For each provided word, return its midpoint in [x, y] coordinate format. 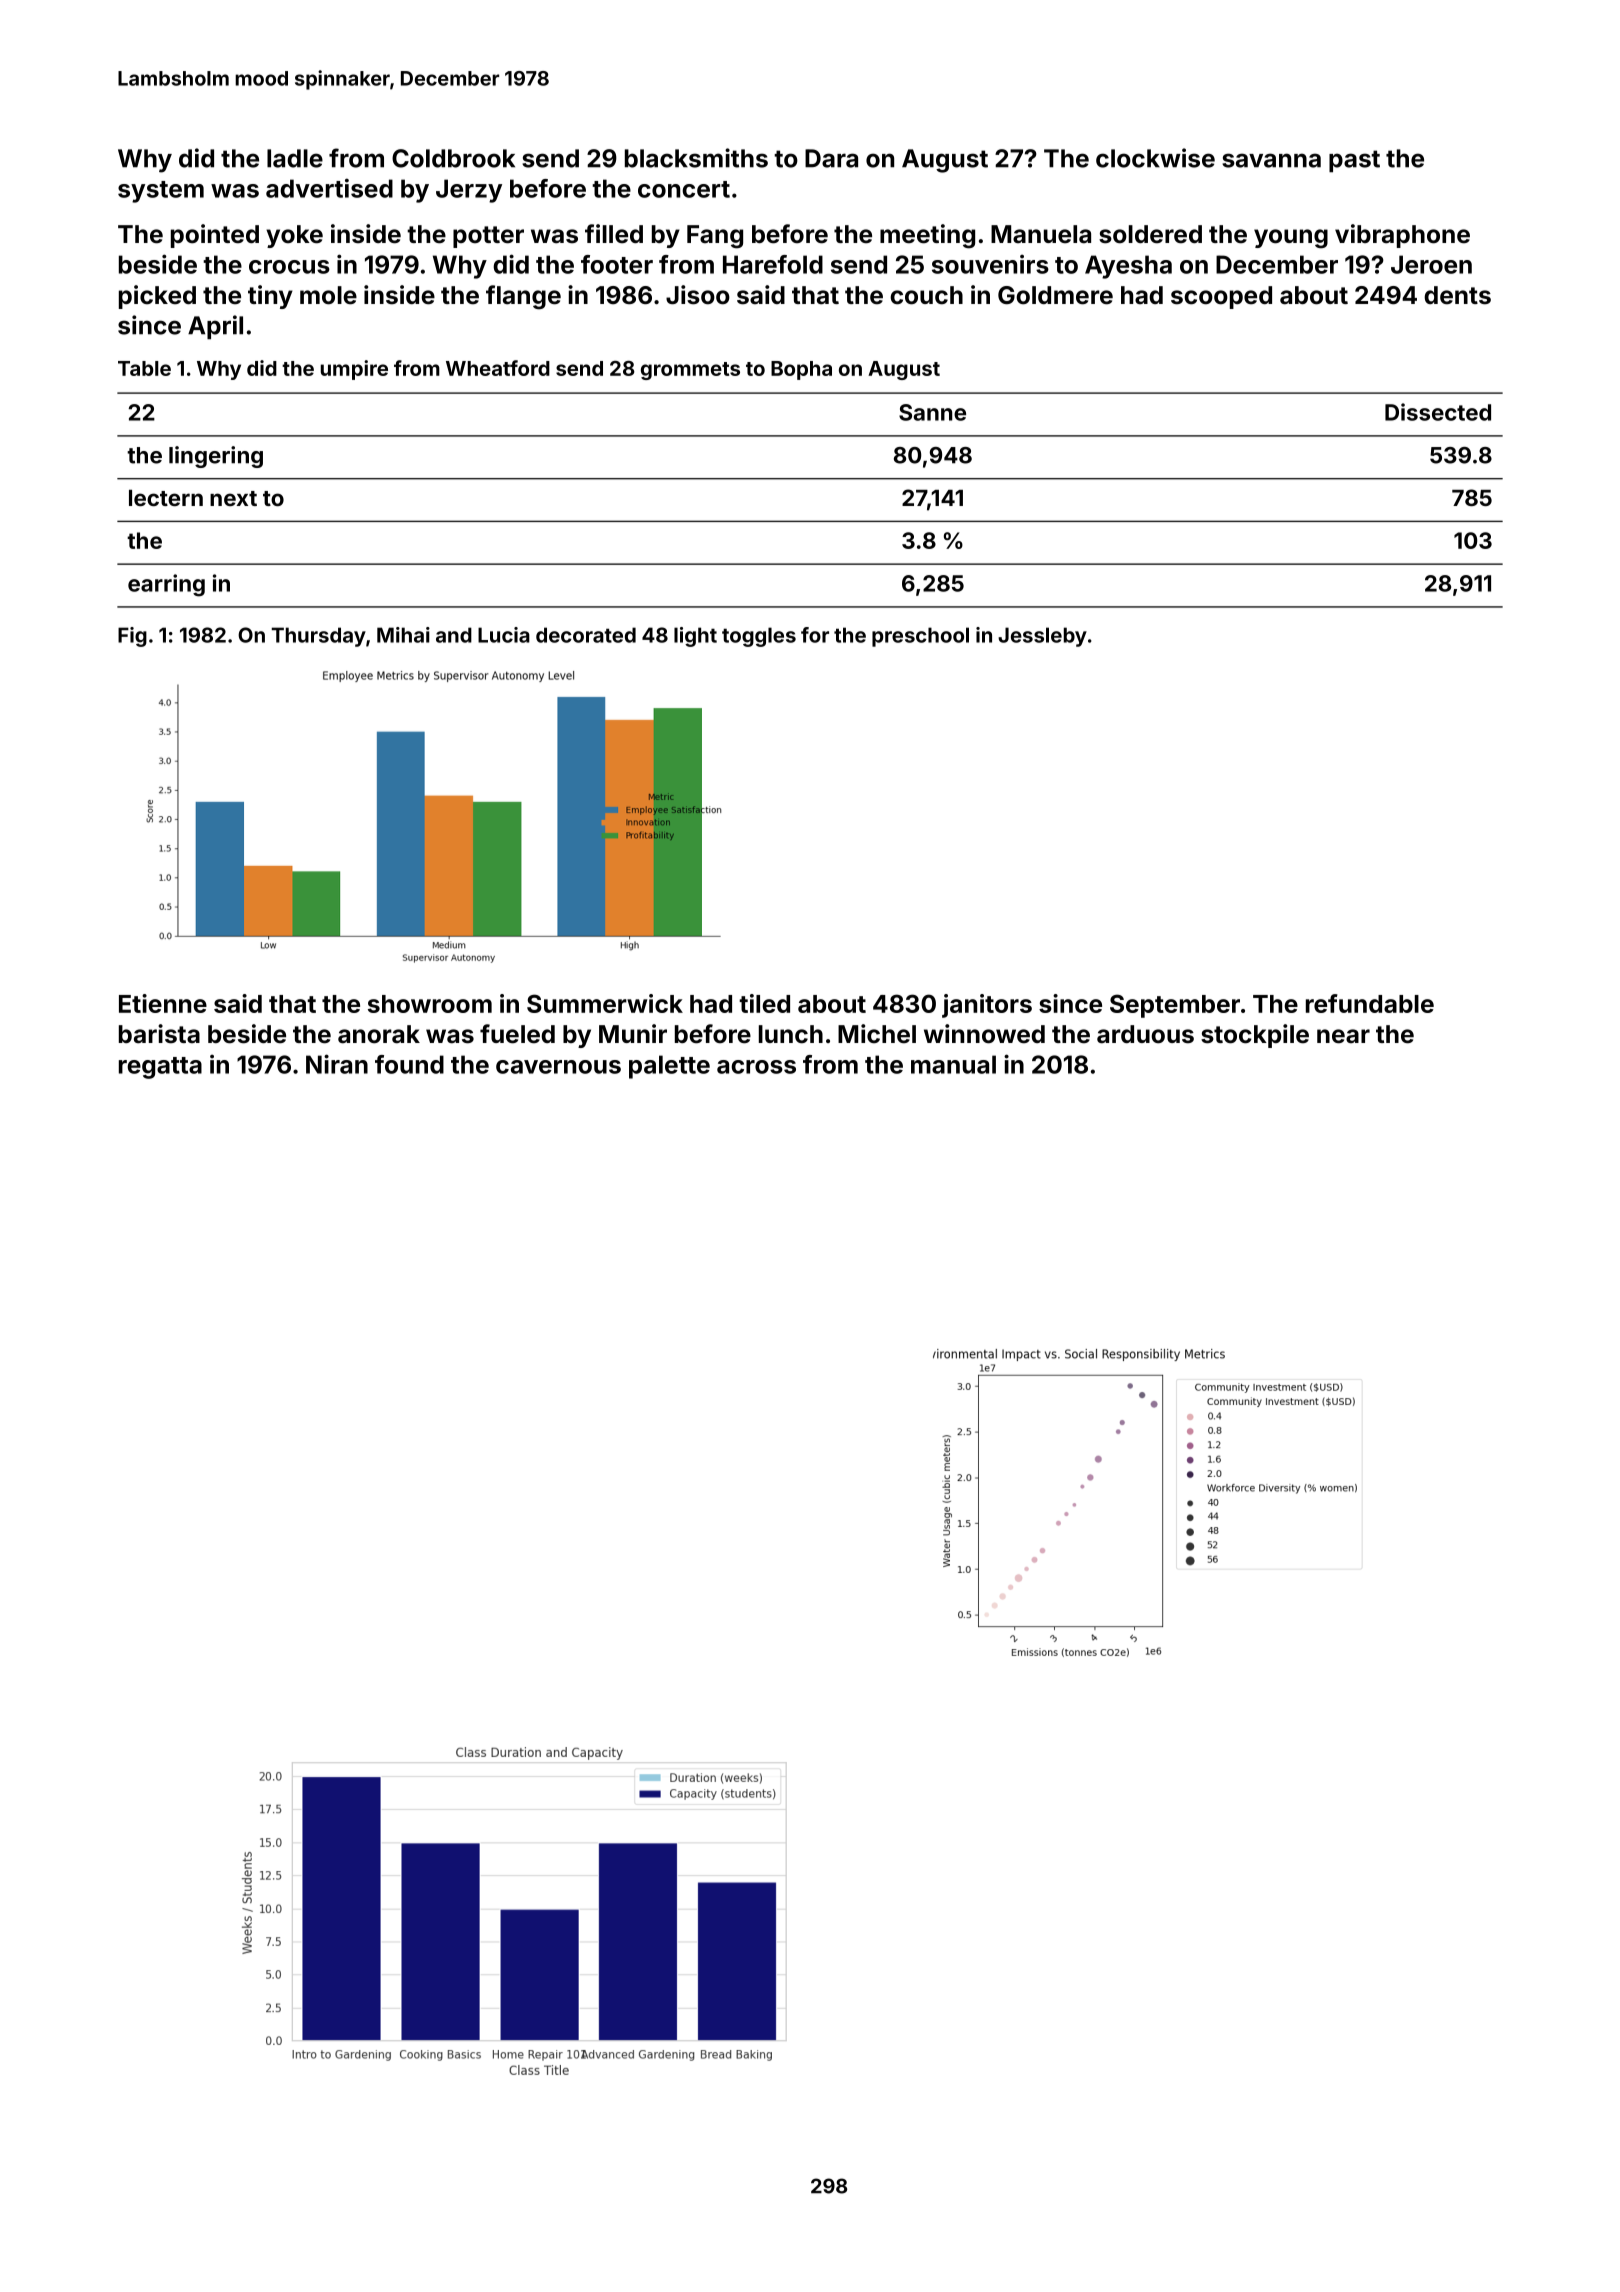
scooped [1221, 297]
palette [669, 1067]
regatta [160, 1068]
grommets [690, 371]
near [1343, 1036]
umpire [354, 370]
